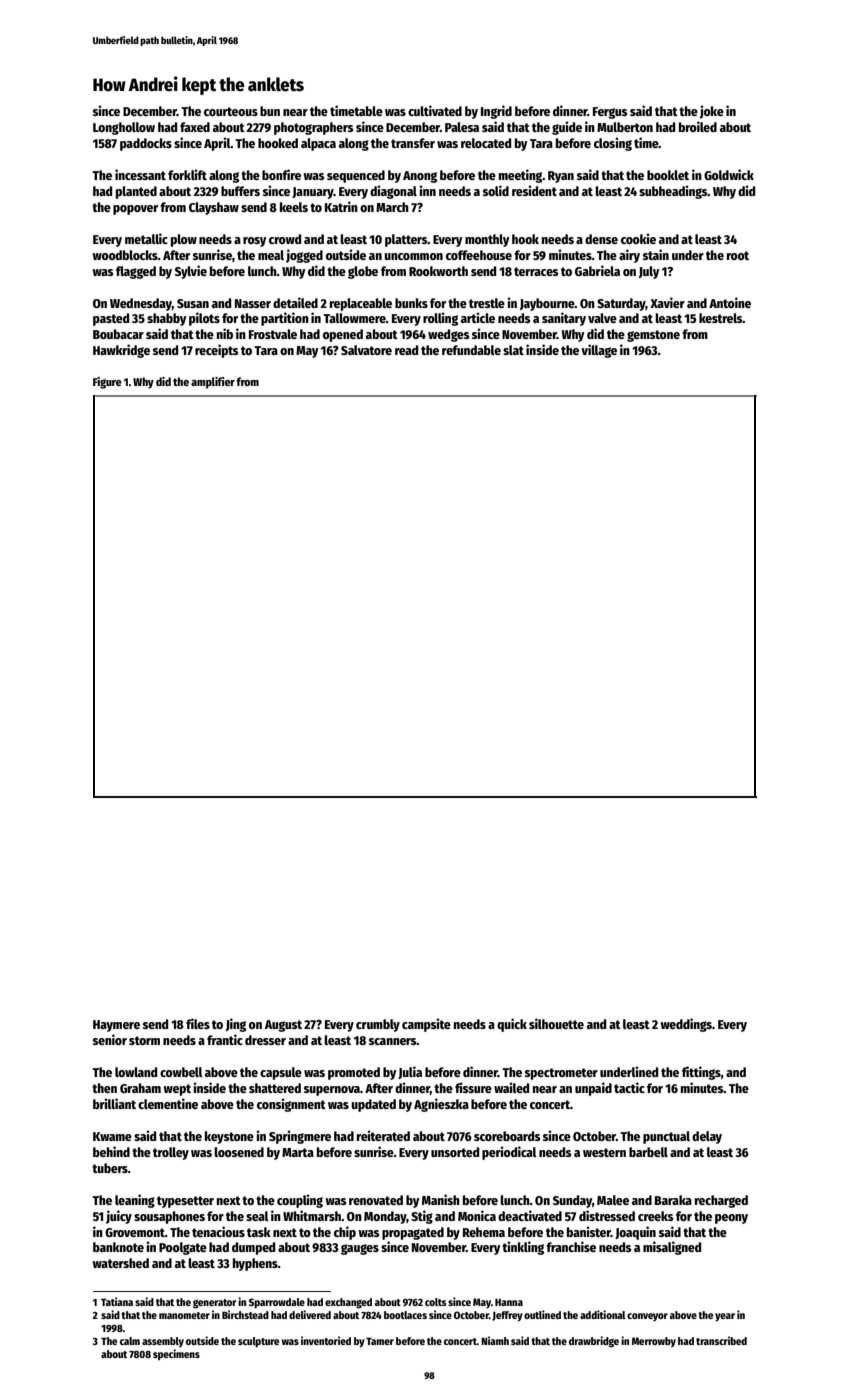 Image resolution: width=849 pixels, height=1400 pixels. I want to click on root, so click(738, 255).
